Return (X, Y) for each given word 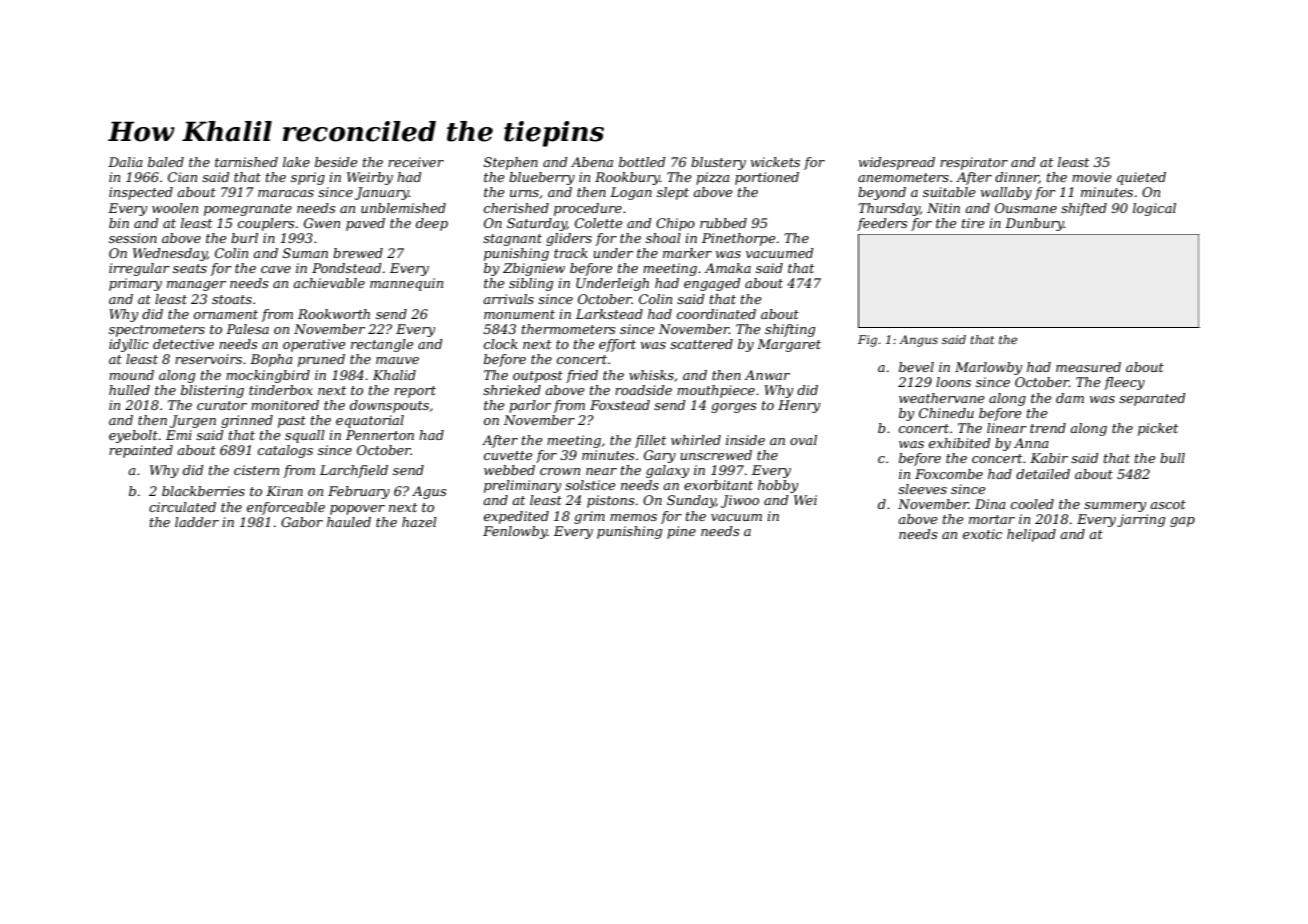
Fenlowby (515, 532)
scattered (701, 344)
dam (1070, 398)
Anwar (767, 375)
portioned (767, 178)
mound (131, 375)
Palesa (247, 329)
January (382, 193)
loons (953, 382)
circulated (182, 507)
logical (1154, 209)
